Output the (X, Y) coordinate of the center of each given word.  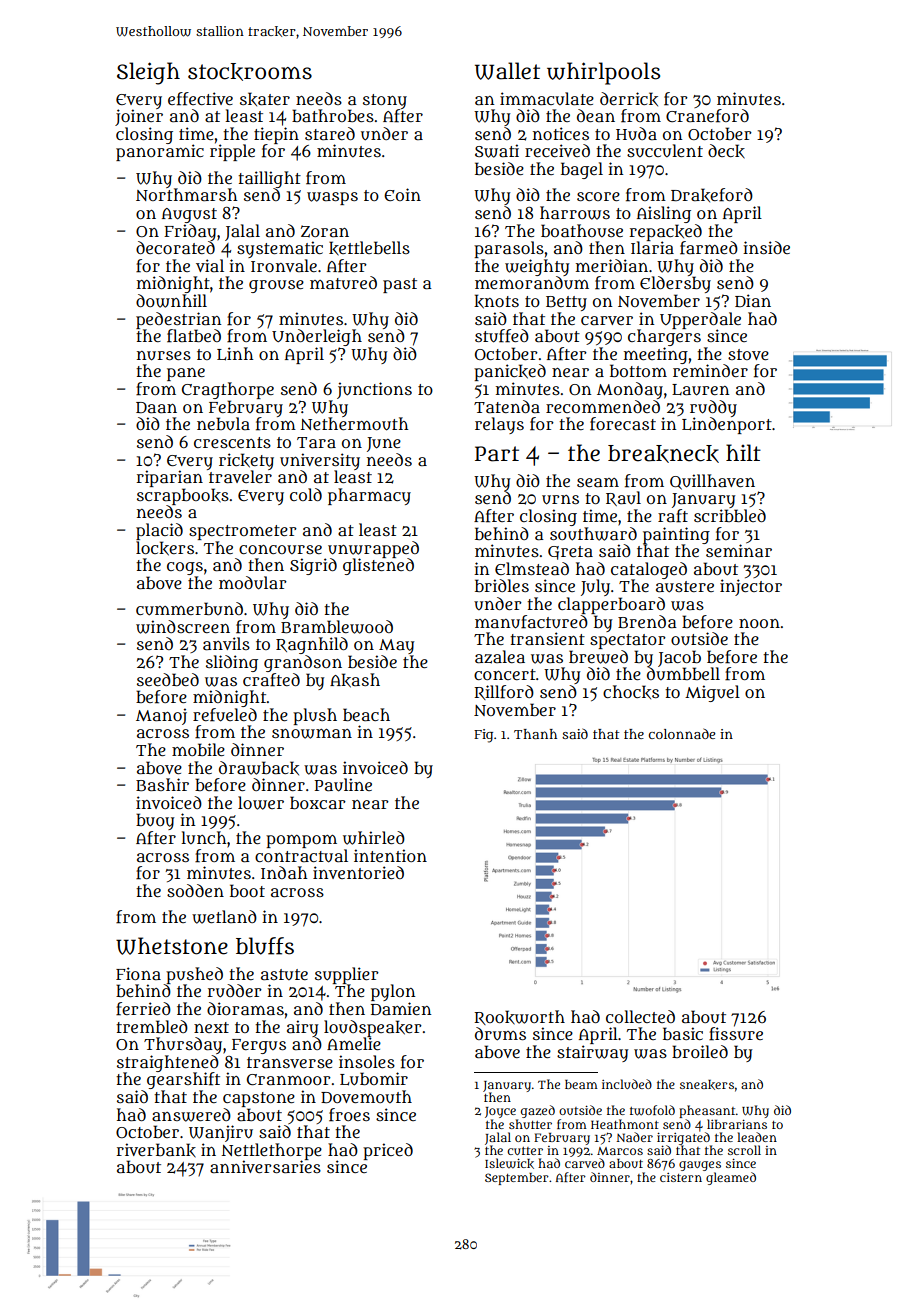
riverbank (156, 1150)
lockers (165, 548)
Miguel (712, 693)
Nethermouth (354, 424)
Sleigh (148, 73)
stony (385, 101)
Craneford (707, 116)
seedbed (168, 679)
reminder (710, 370)
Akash (355, 680)
